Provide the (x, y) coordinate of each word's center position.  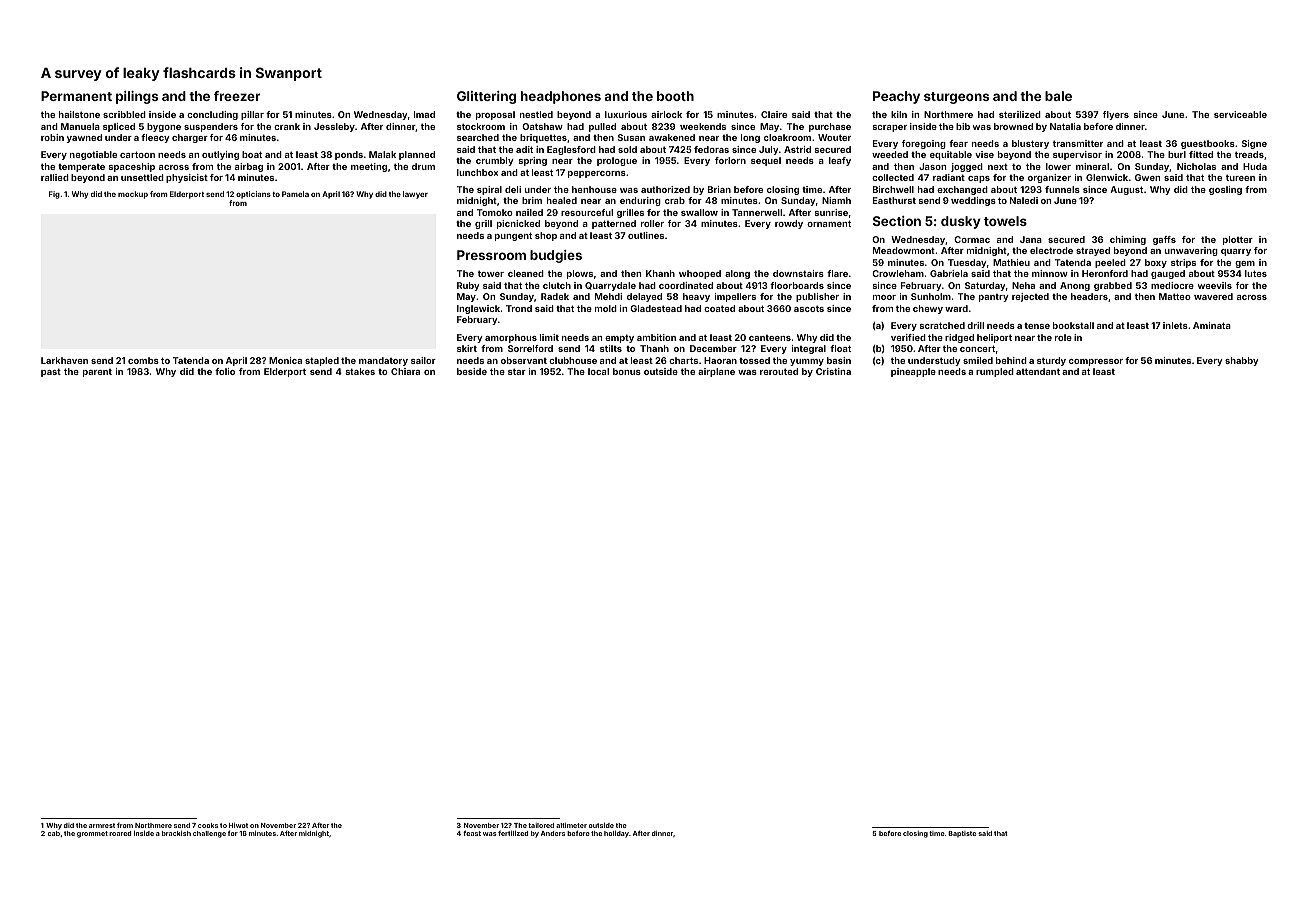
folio (225, 371)
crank (287, 126)
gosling (1225, 190)
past (51, 372)
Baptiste (962, 834)
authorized (665, 189)
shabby (1242, 361)
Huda (1255, 166)
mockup (133, 195)
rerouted (779, 371)
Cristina (833, 371)
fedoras (711, 149)
